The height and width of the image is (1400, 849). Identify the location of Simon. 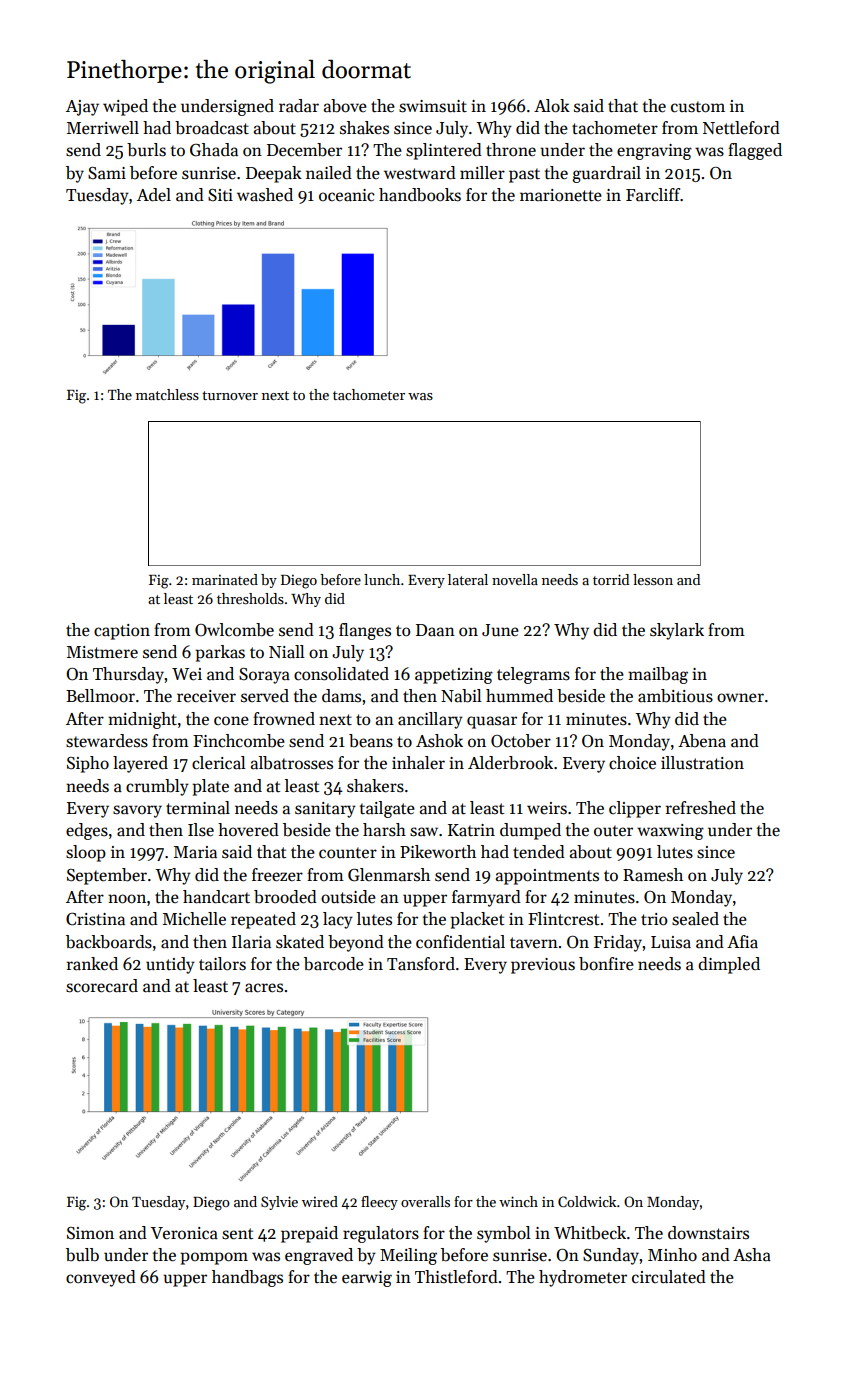
(90, 1233).
